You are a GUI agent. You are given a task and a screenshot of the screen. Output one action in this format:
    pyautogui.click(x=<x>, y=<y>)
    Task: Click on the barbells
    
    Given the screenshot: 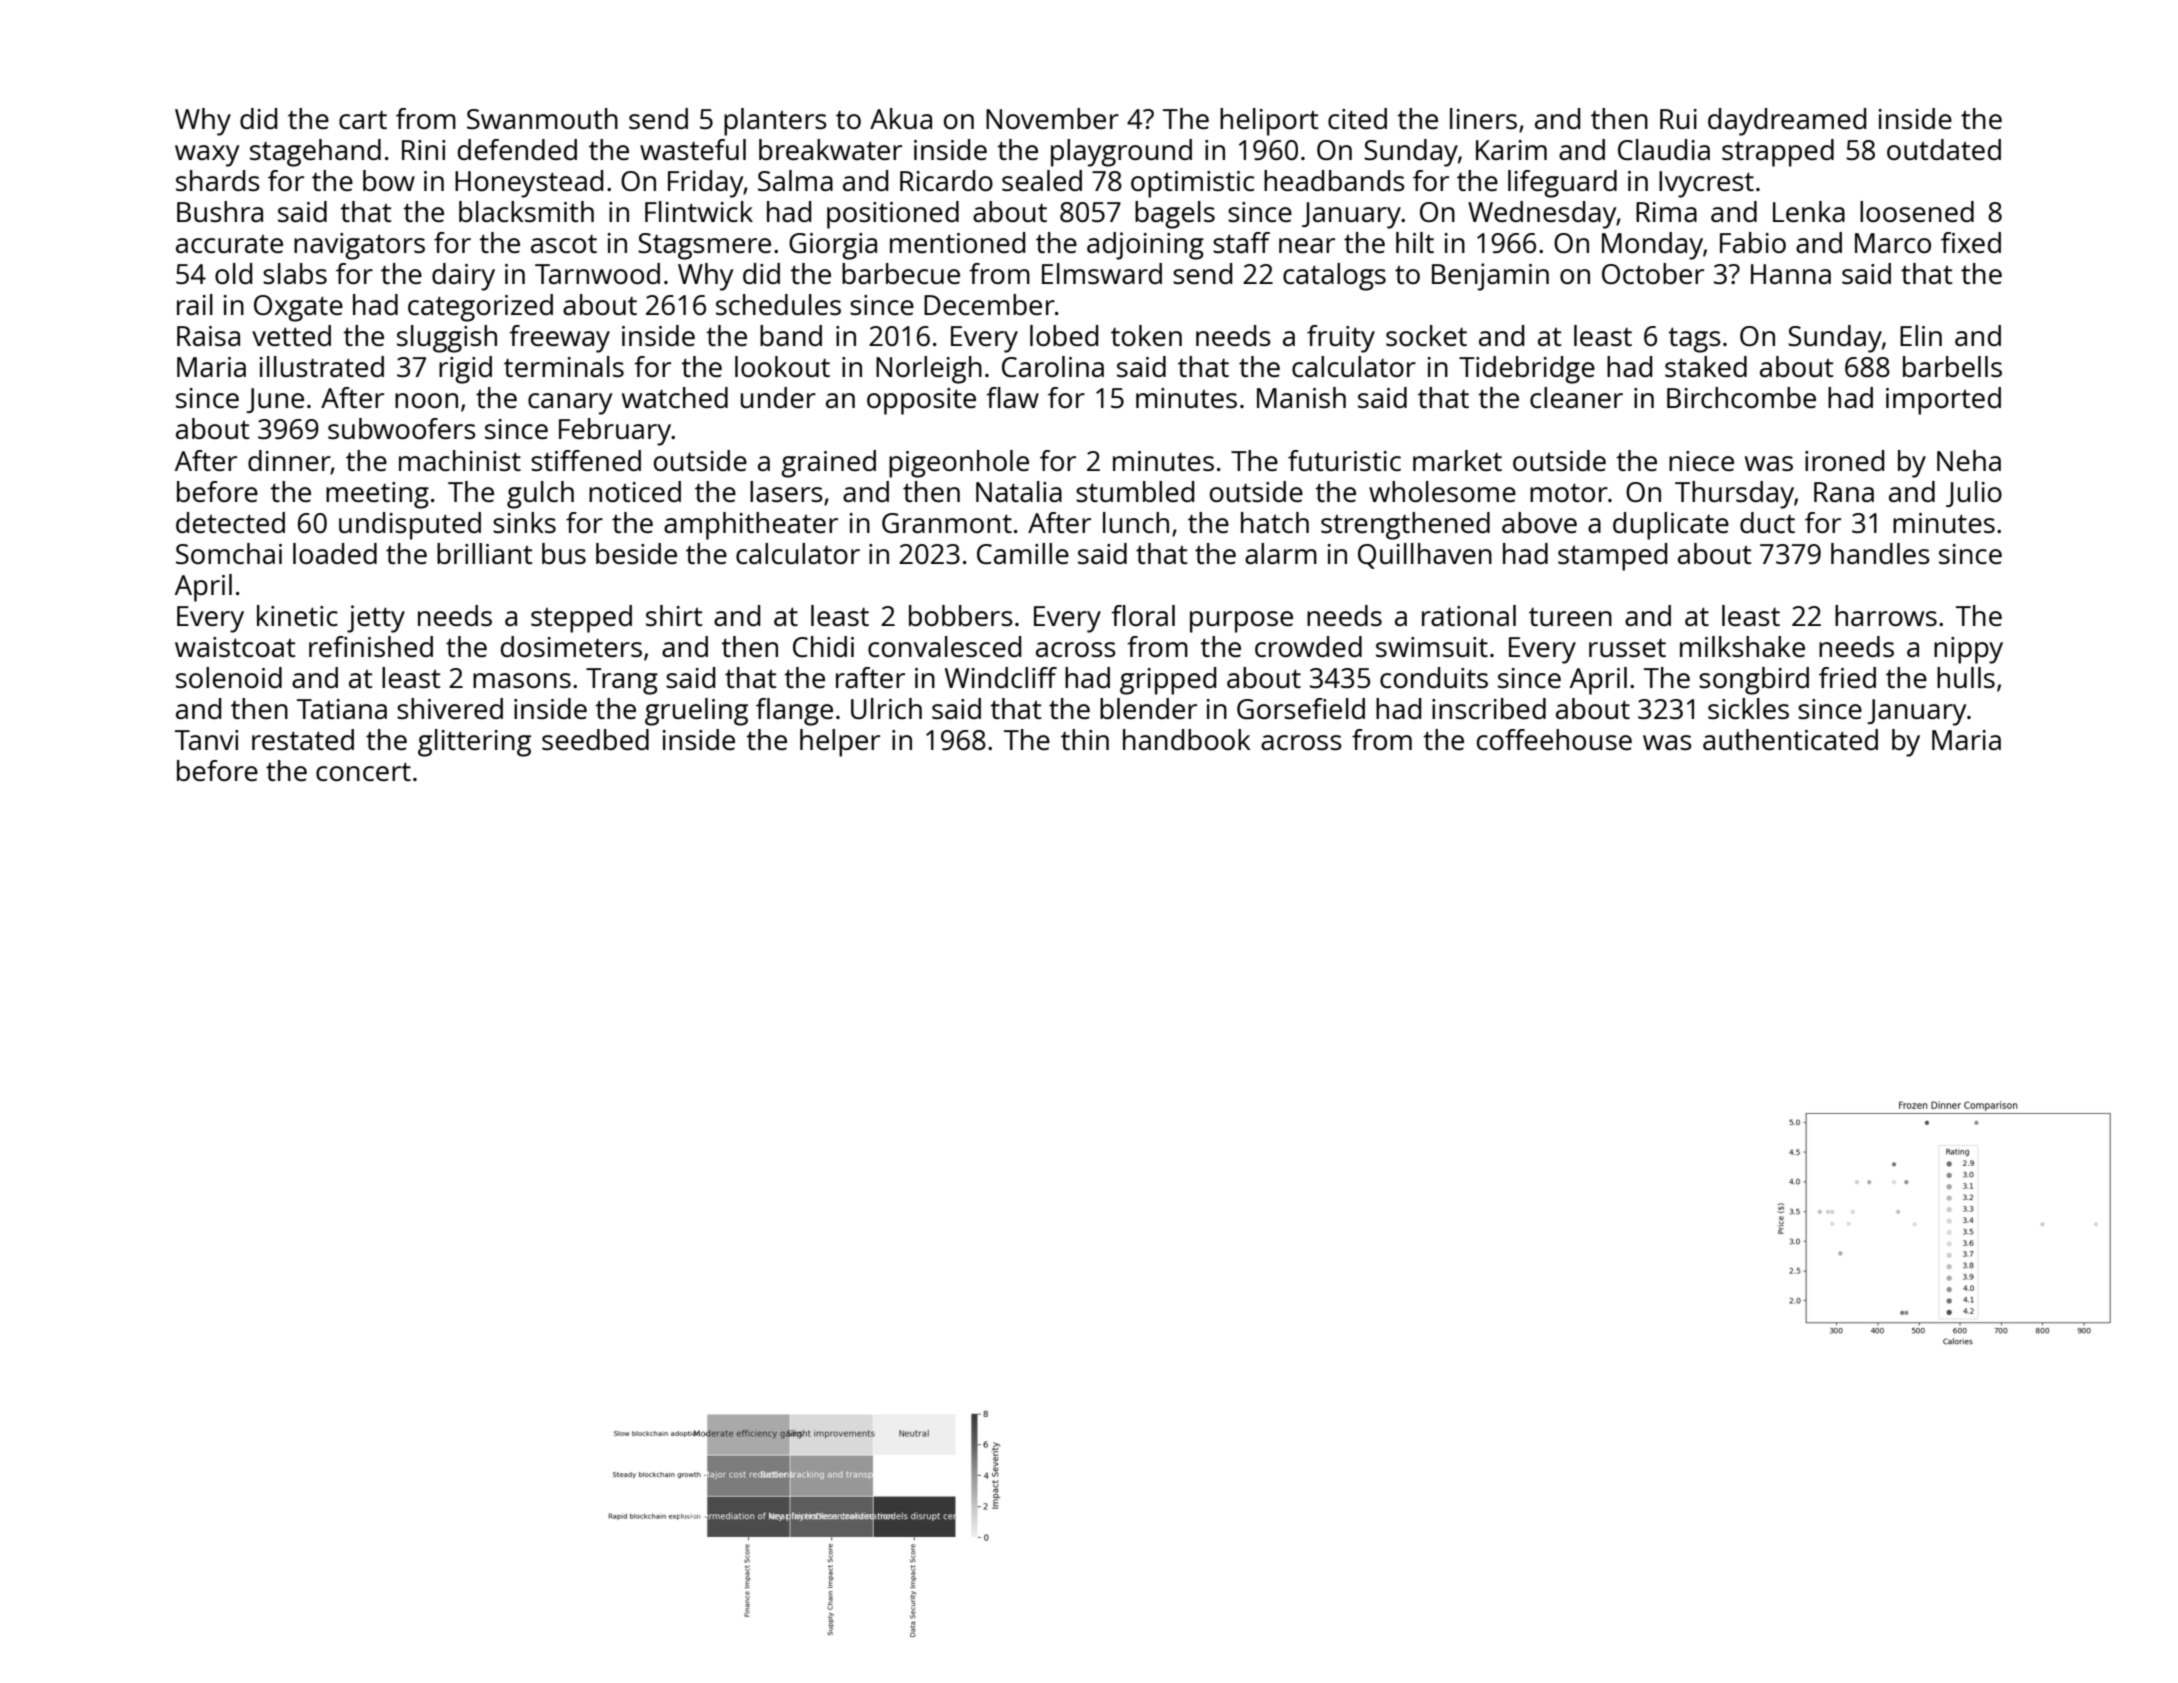 What is the action you would take?
    pyautogui.click(x=1952, y=366)
